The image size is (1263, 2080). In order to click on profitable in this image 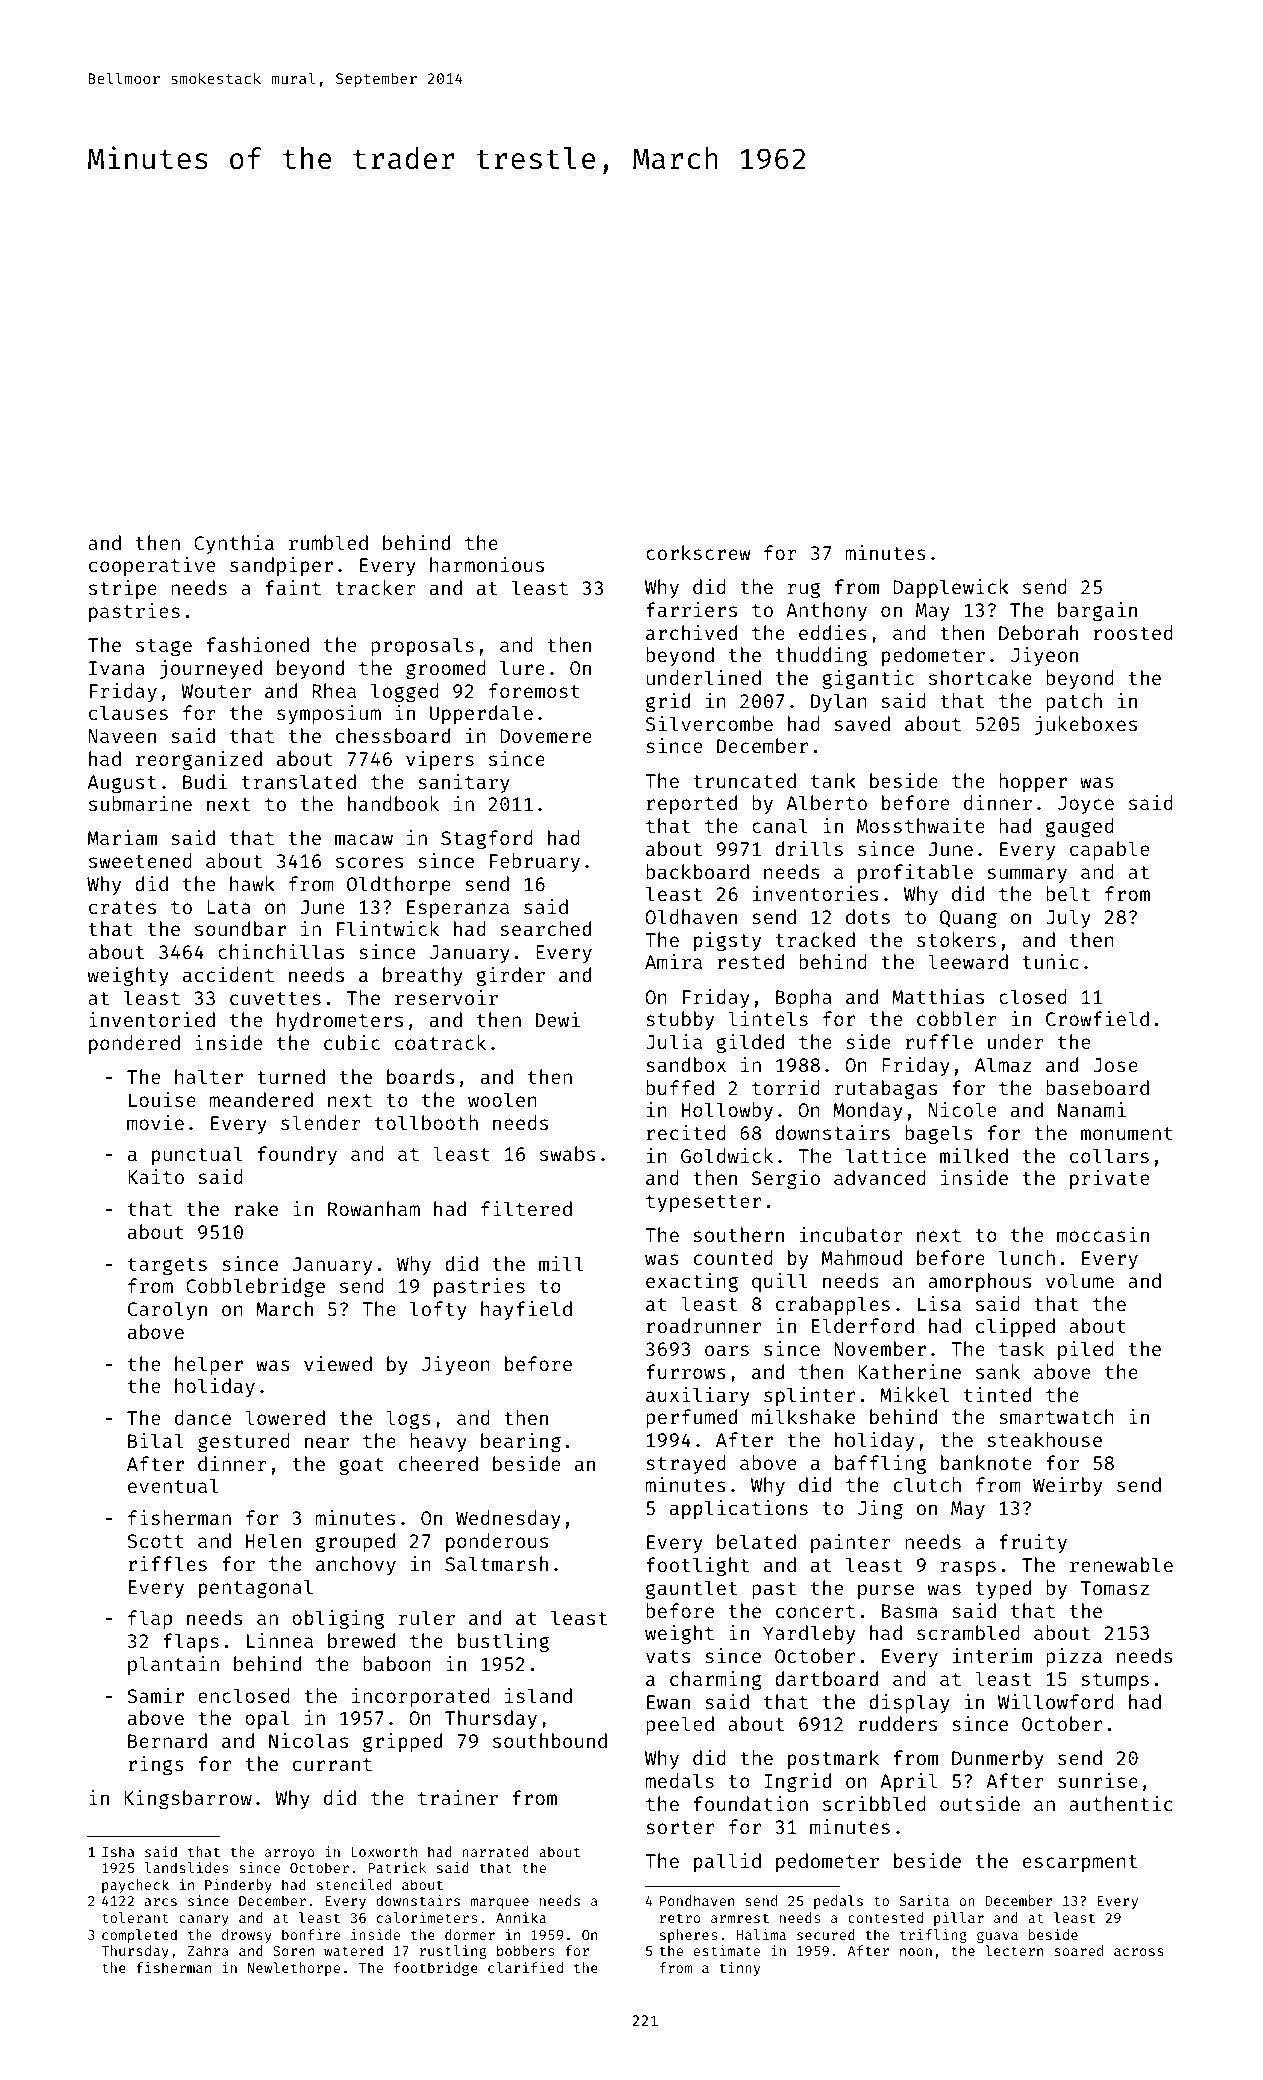, I will do `click(915, 873)`.
